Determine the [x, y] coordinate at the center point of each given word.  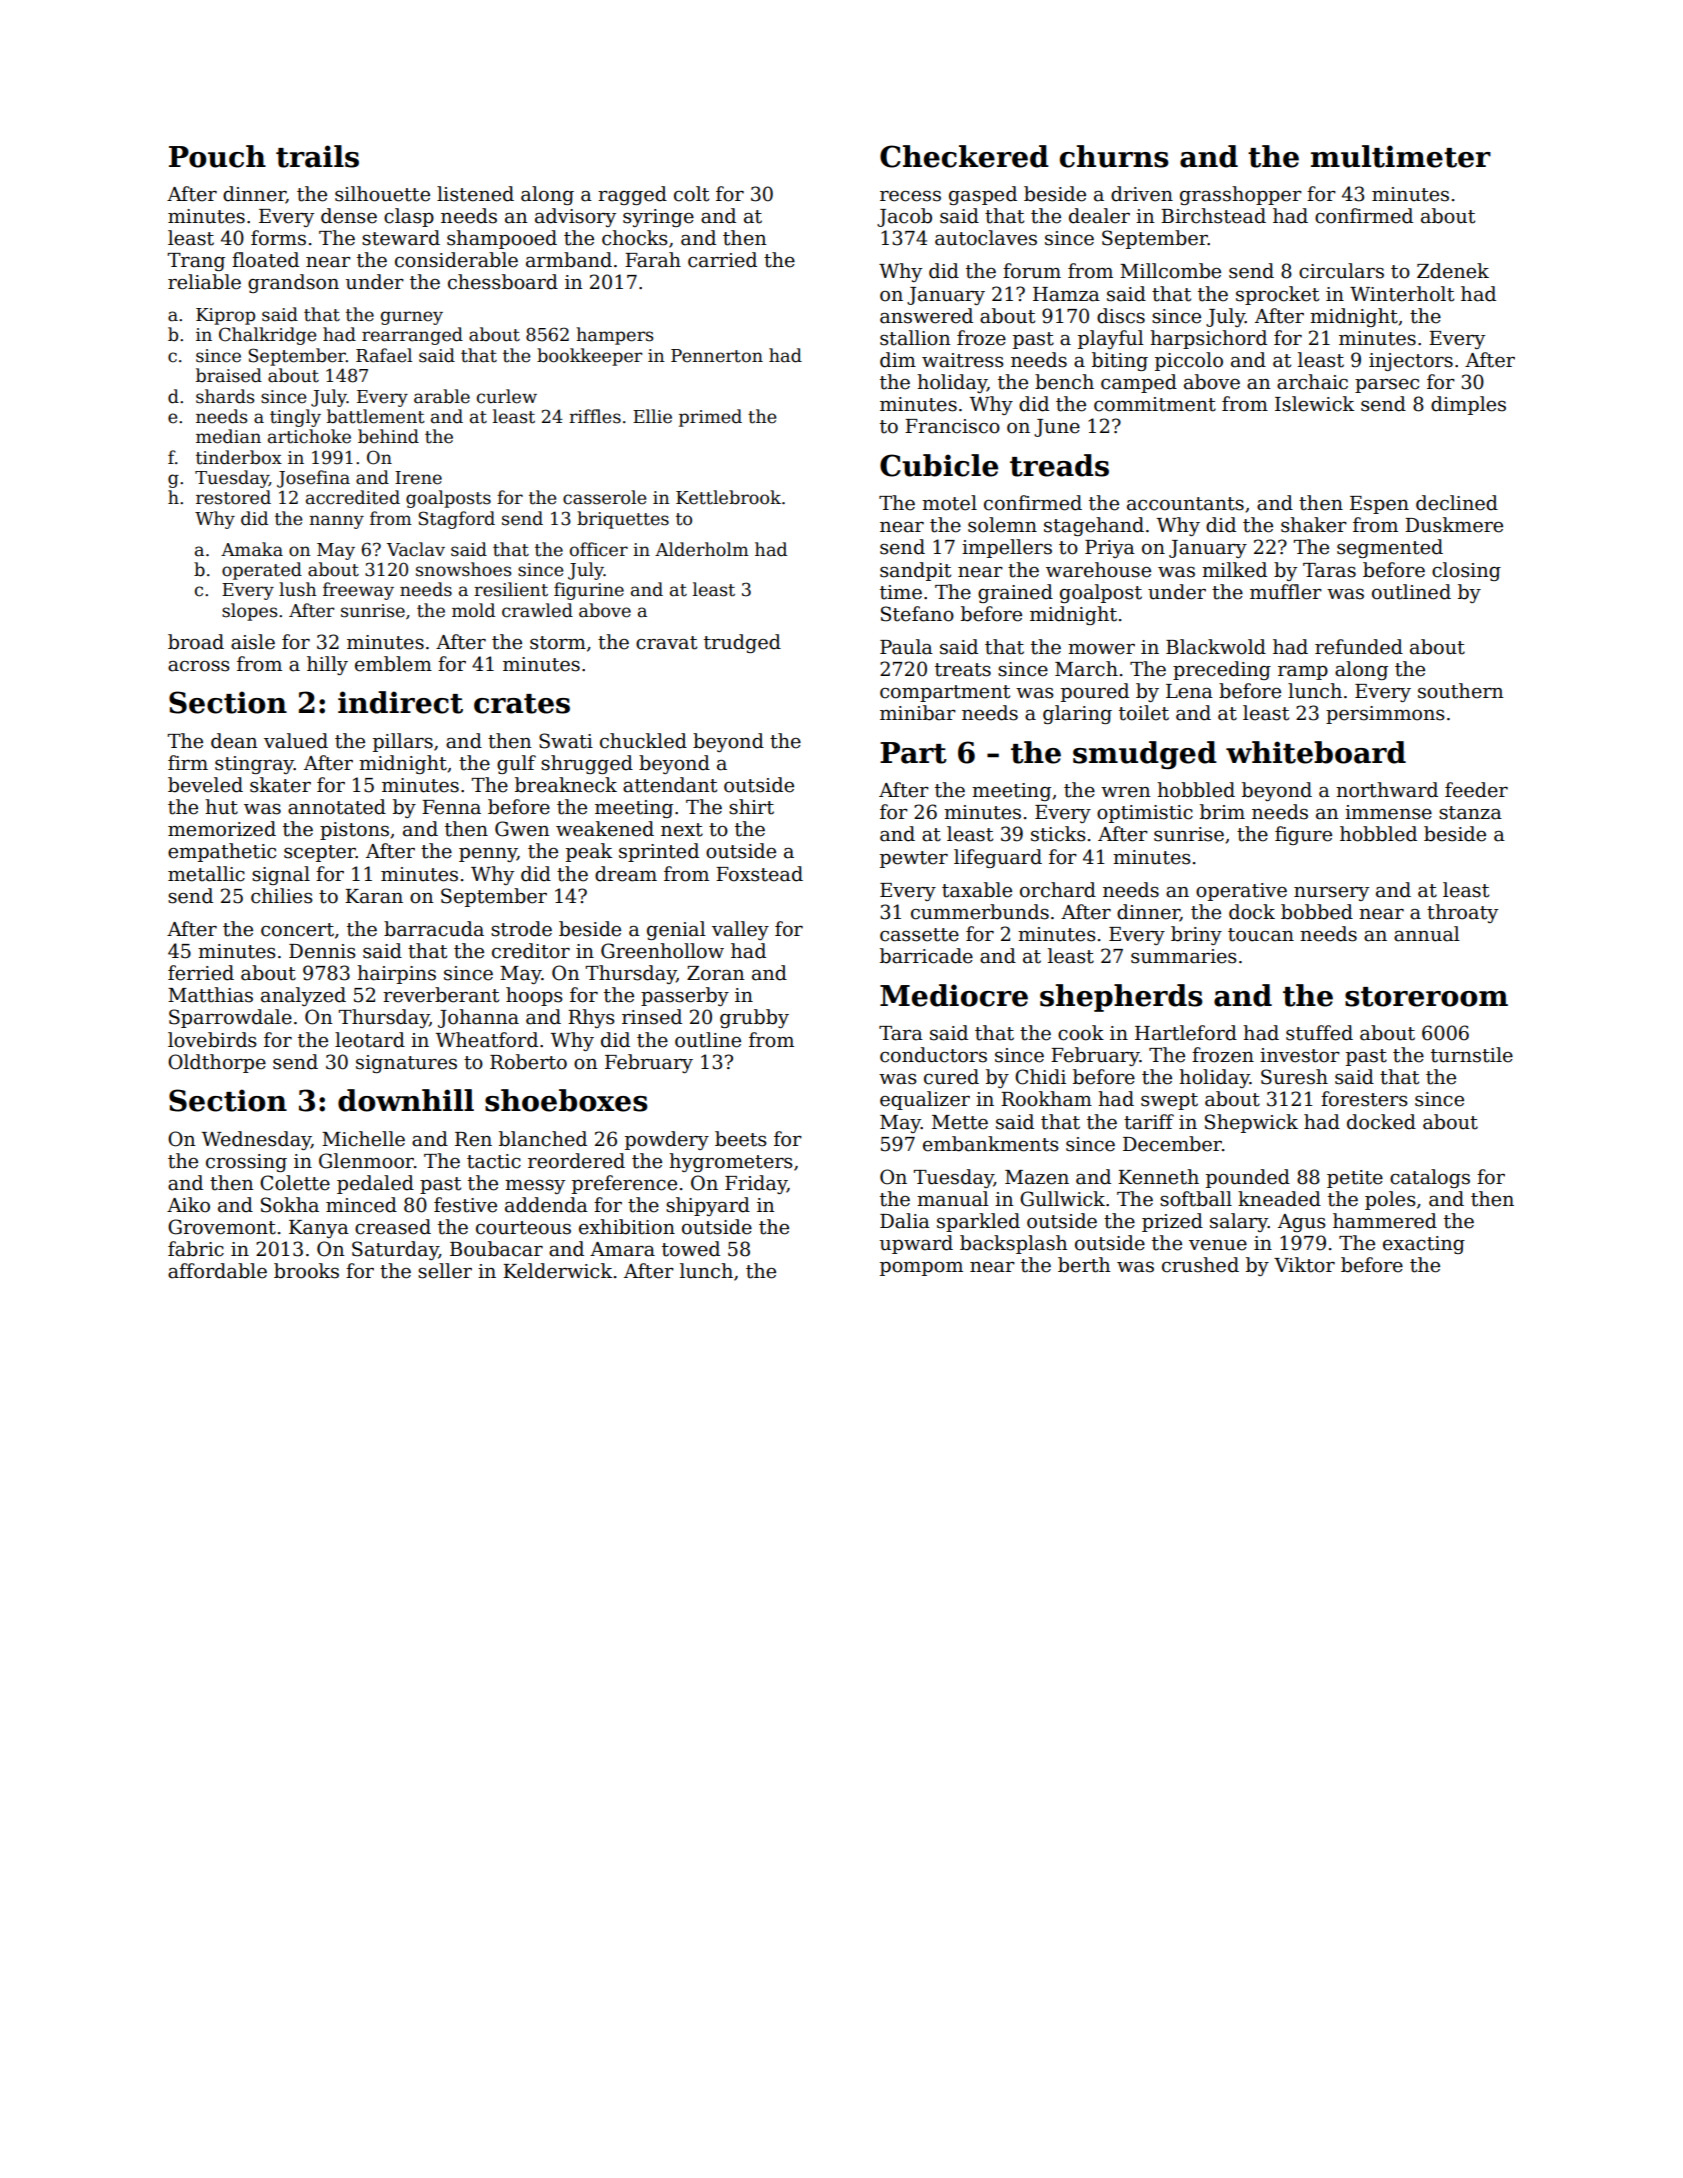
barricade [926, 956]
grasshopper [1241, 195]
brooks [306, 1271]
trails [317, 156]
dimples [1468, 405]
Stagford [457, 520]
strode [521, 929]
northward [1387, 790]
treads [1059, 465]
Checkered [964, 156]
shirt [751, 807]
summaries [1184, 956]
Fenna [451, 807]
